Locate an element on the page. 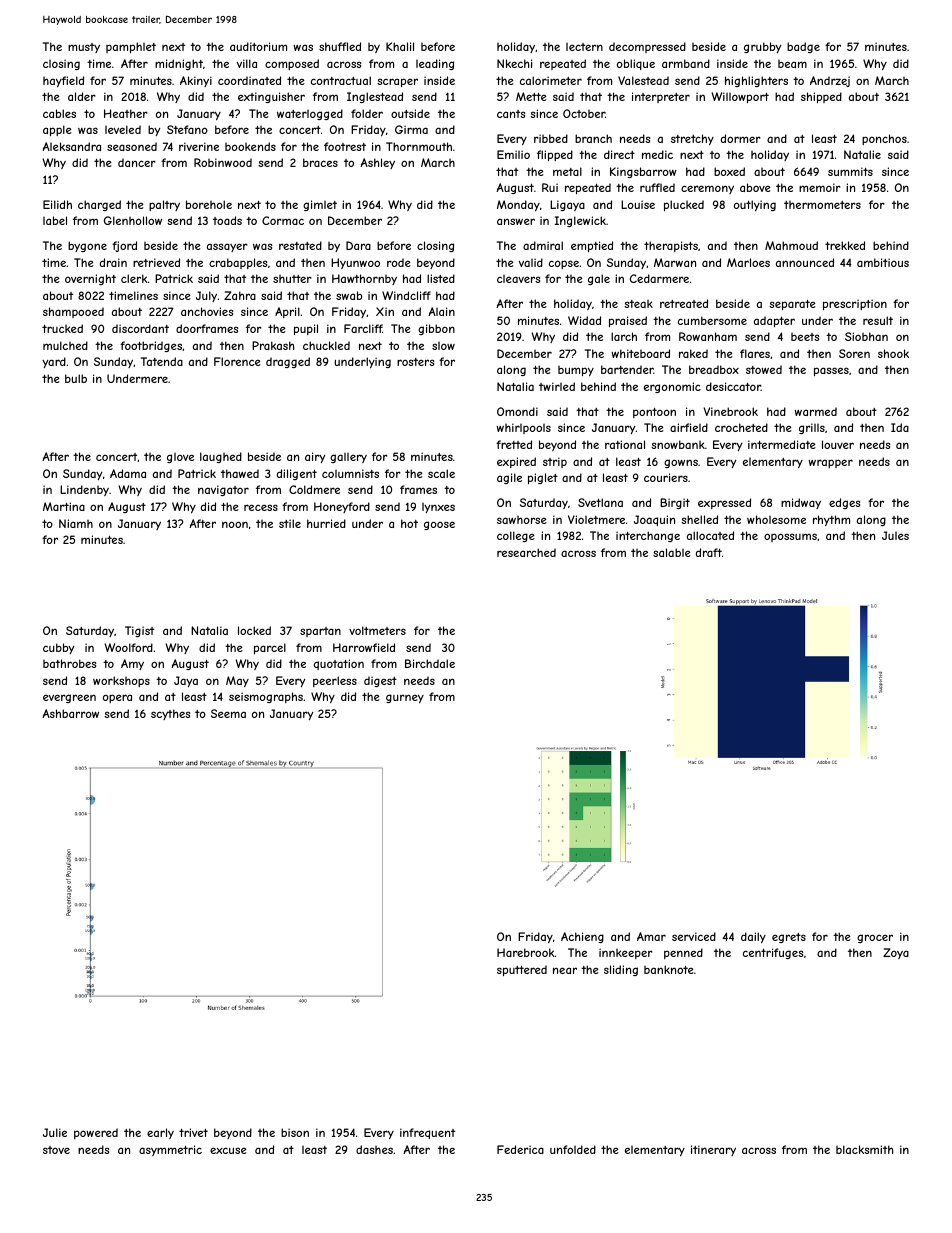 This image has width=952, height=1233. draft is located at coordinates (709, 552).
